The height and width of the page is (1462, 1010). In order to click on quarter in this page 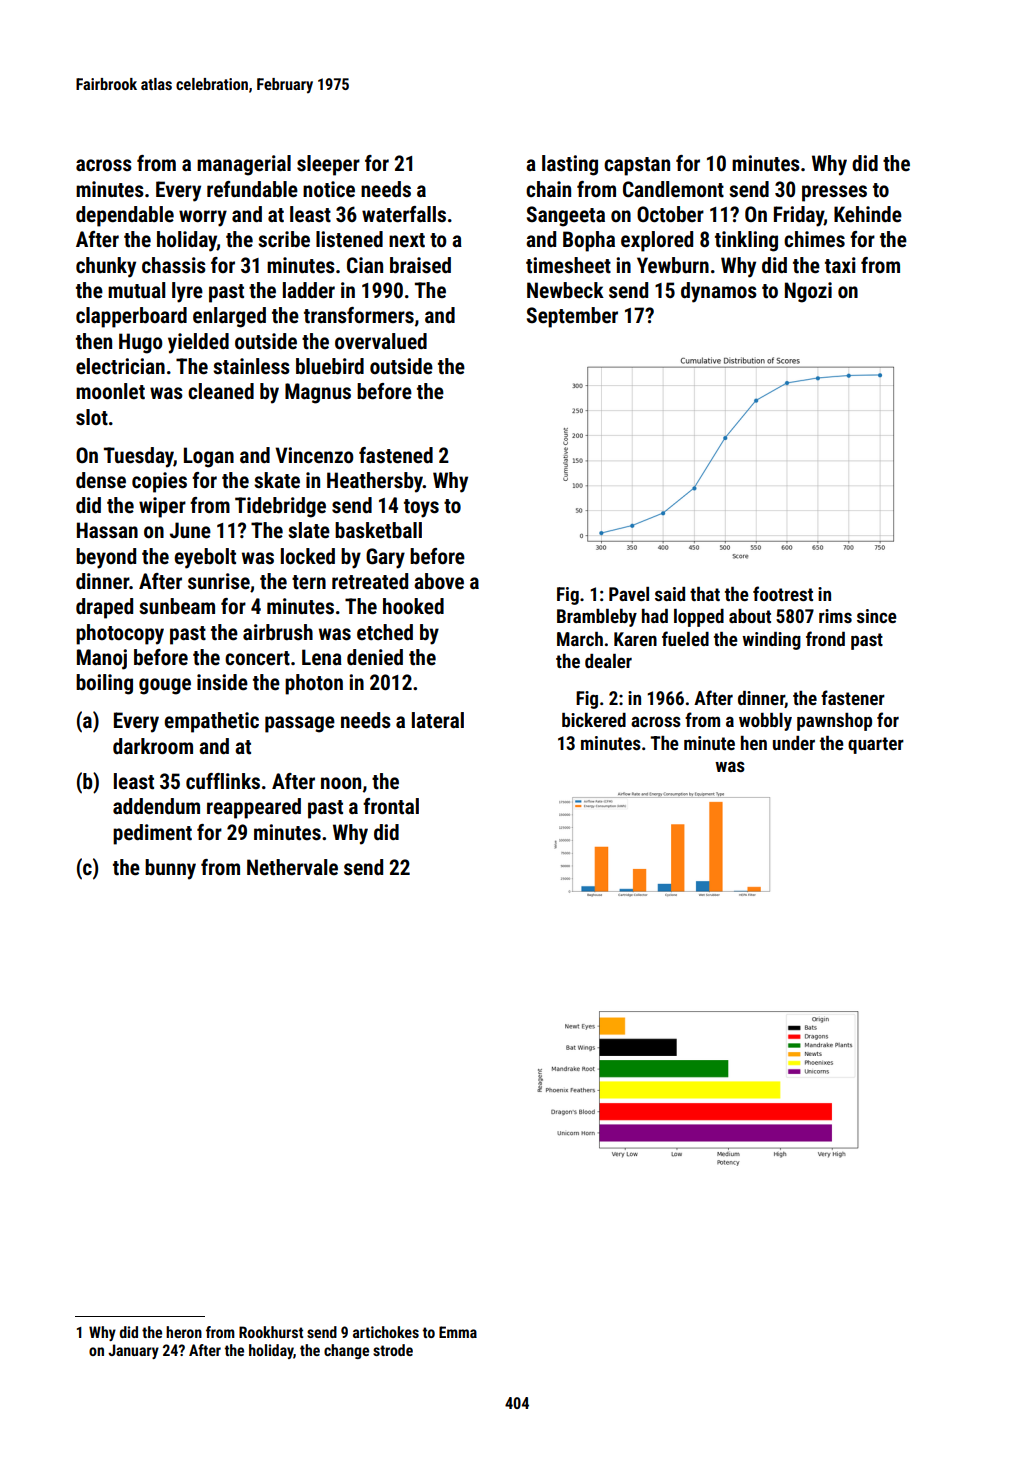, I will do `click(876, 745)`.
